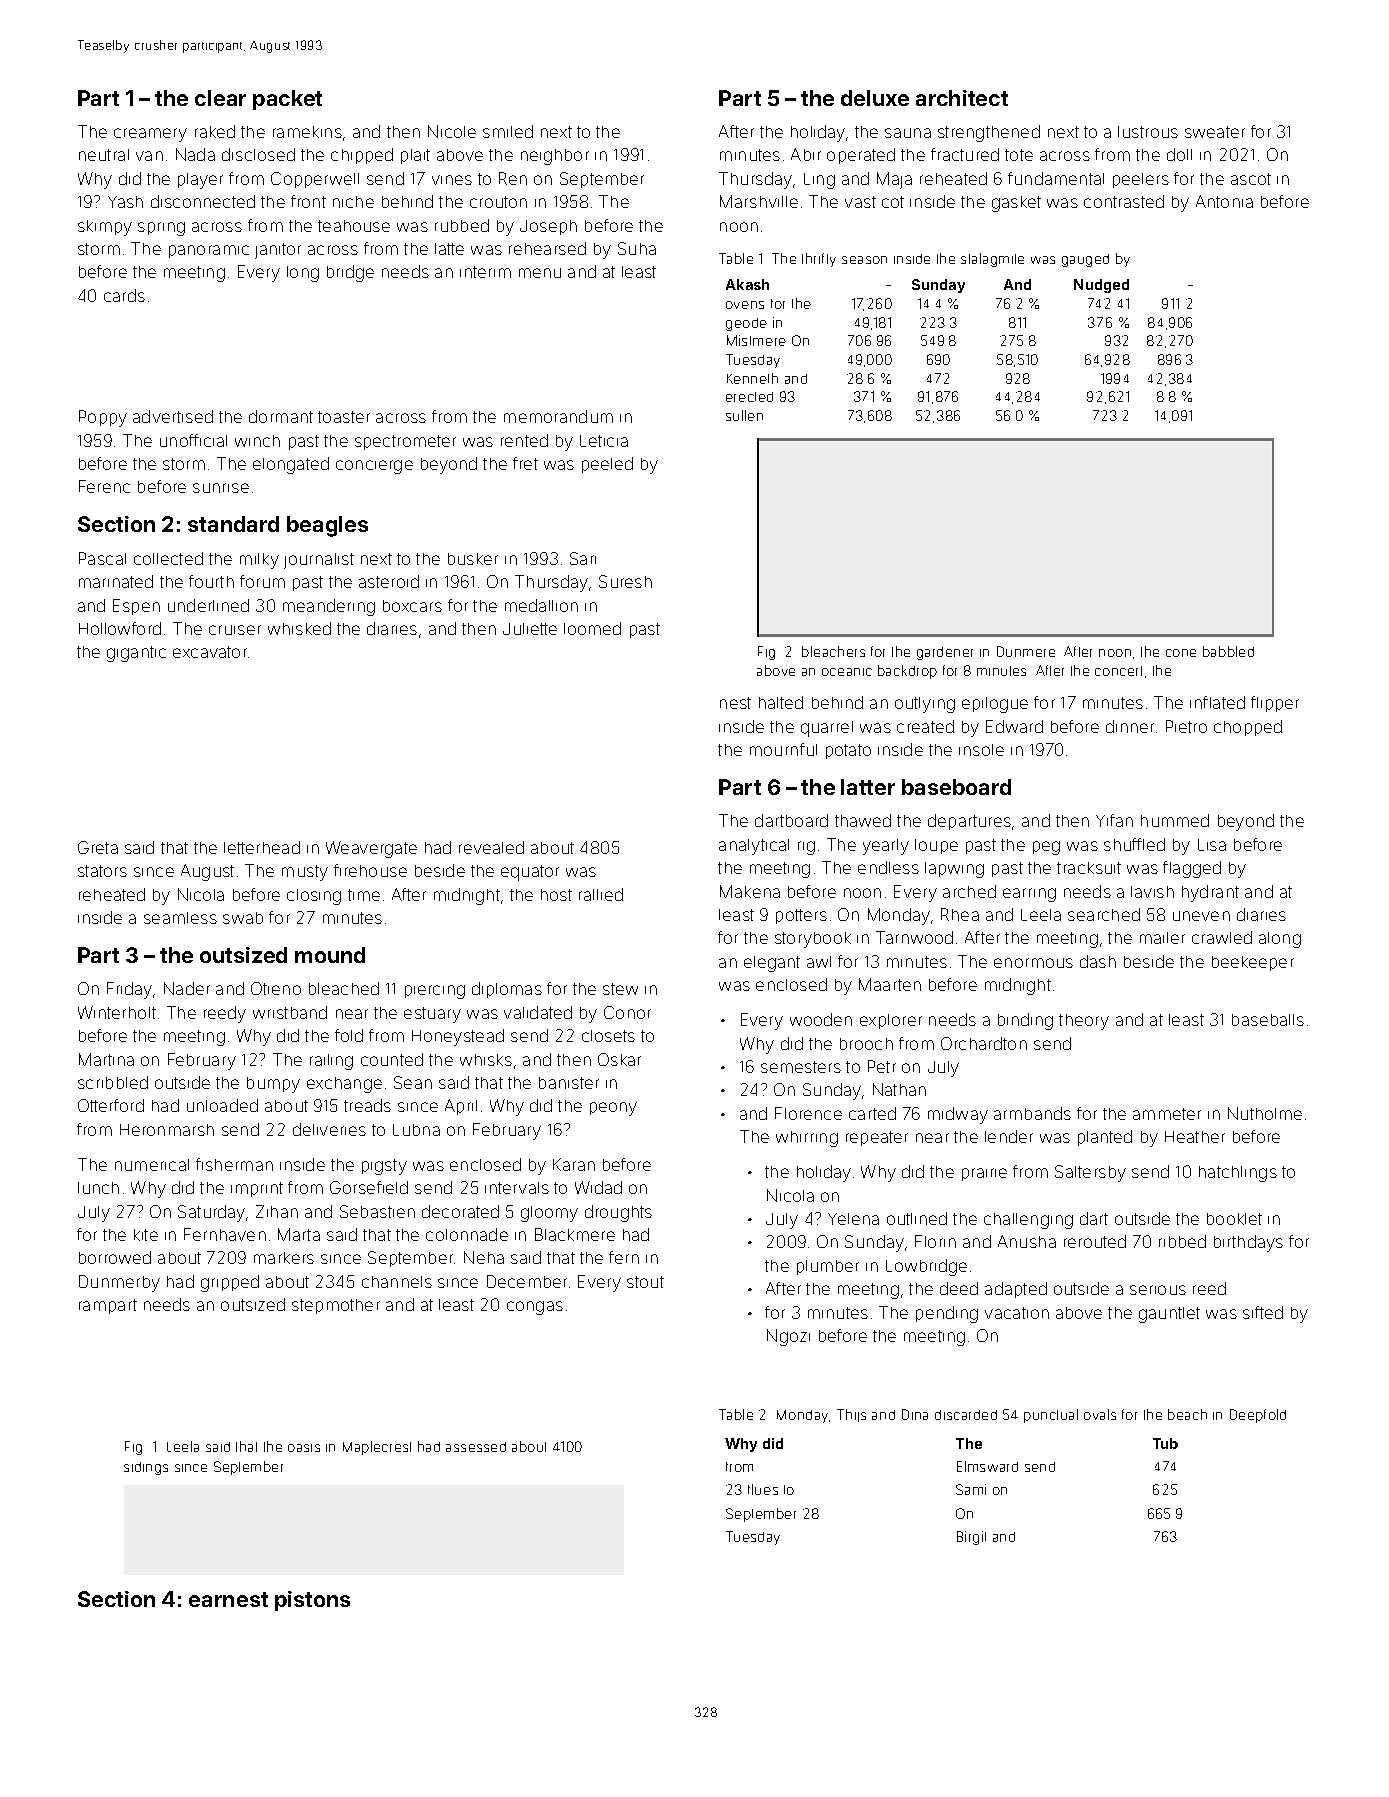  Describe the element at coordinates (273, 1085) in the image. I see `bumpy` at that location.
